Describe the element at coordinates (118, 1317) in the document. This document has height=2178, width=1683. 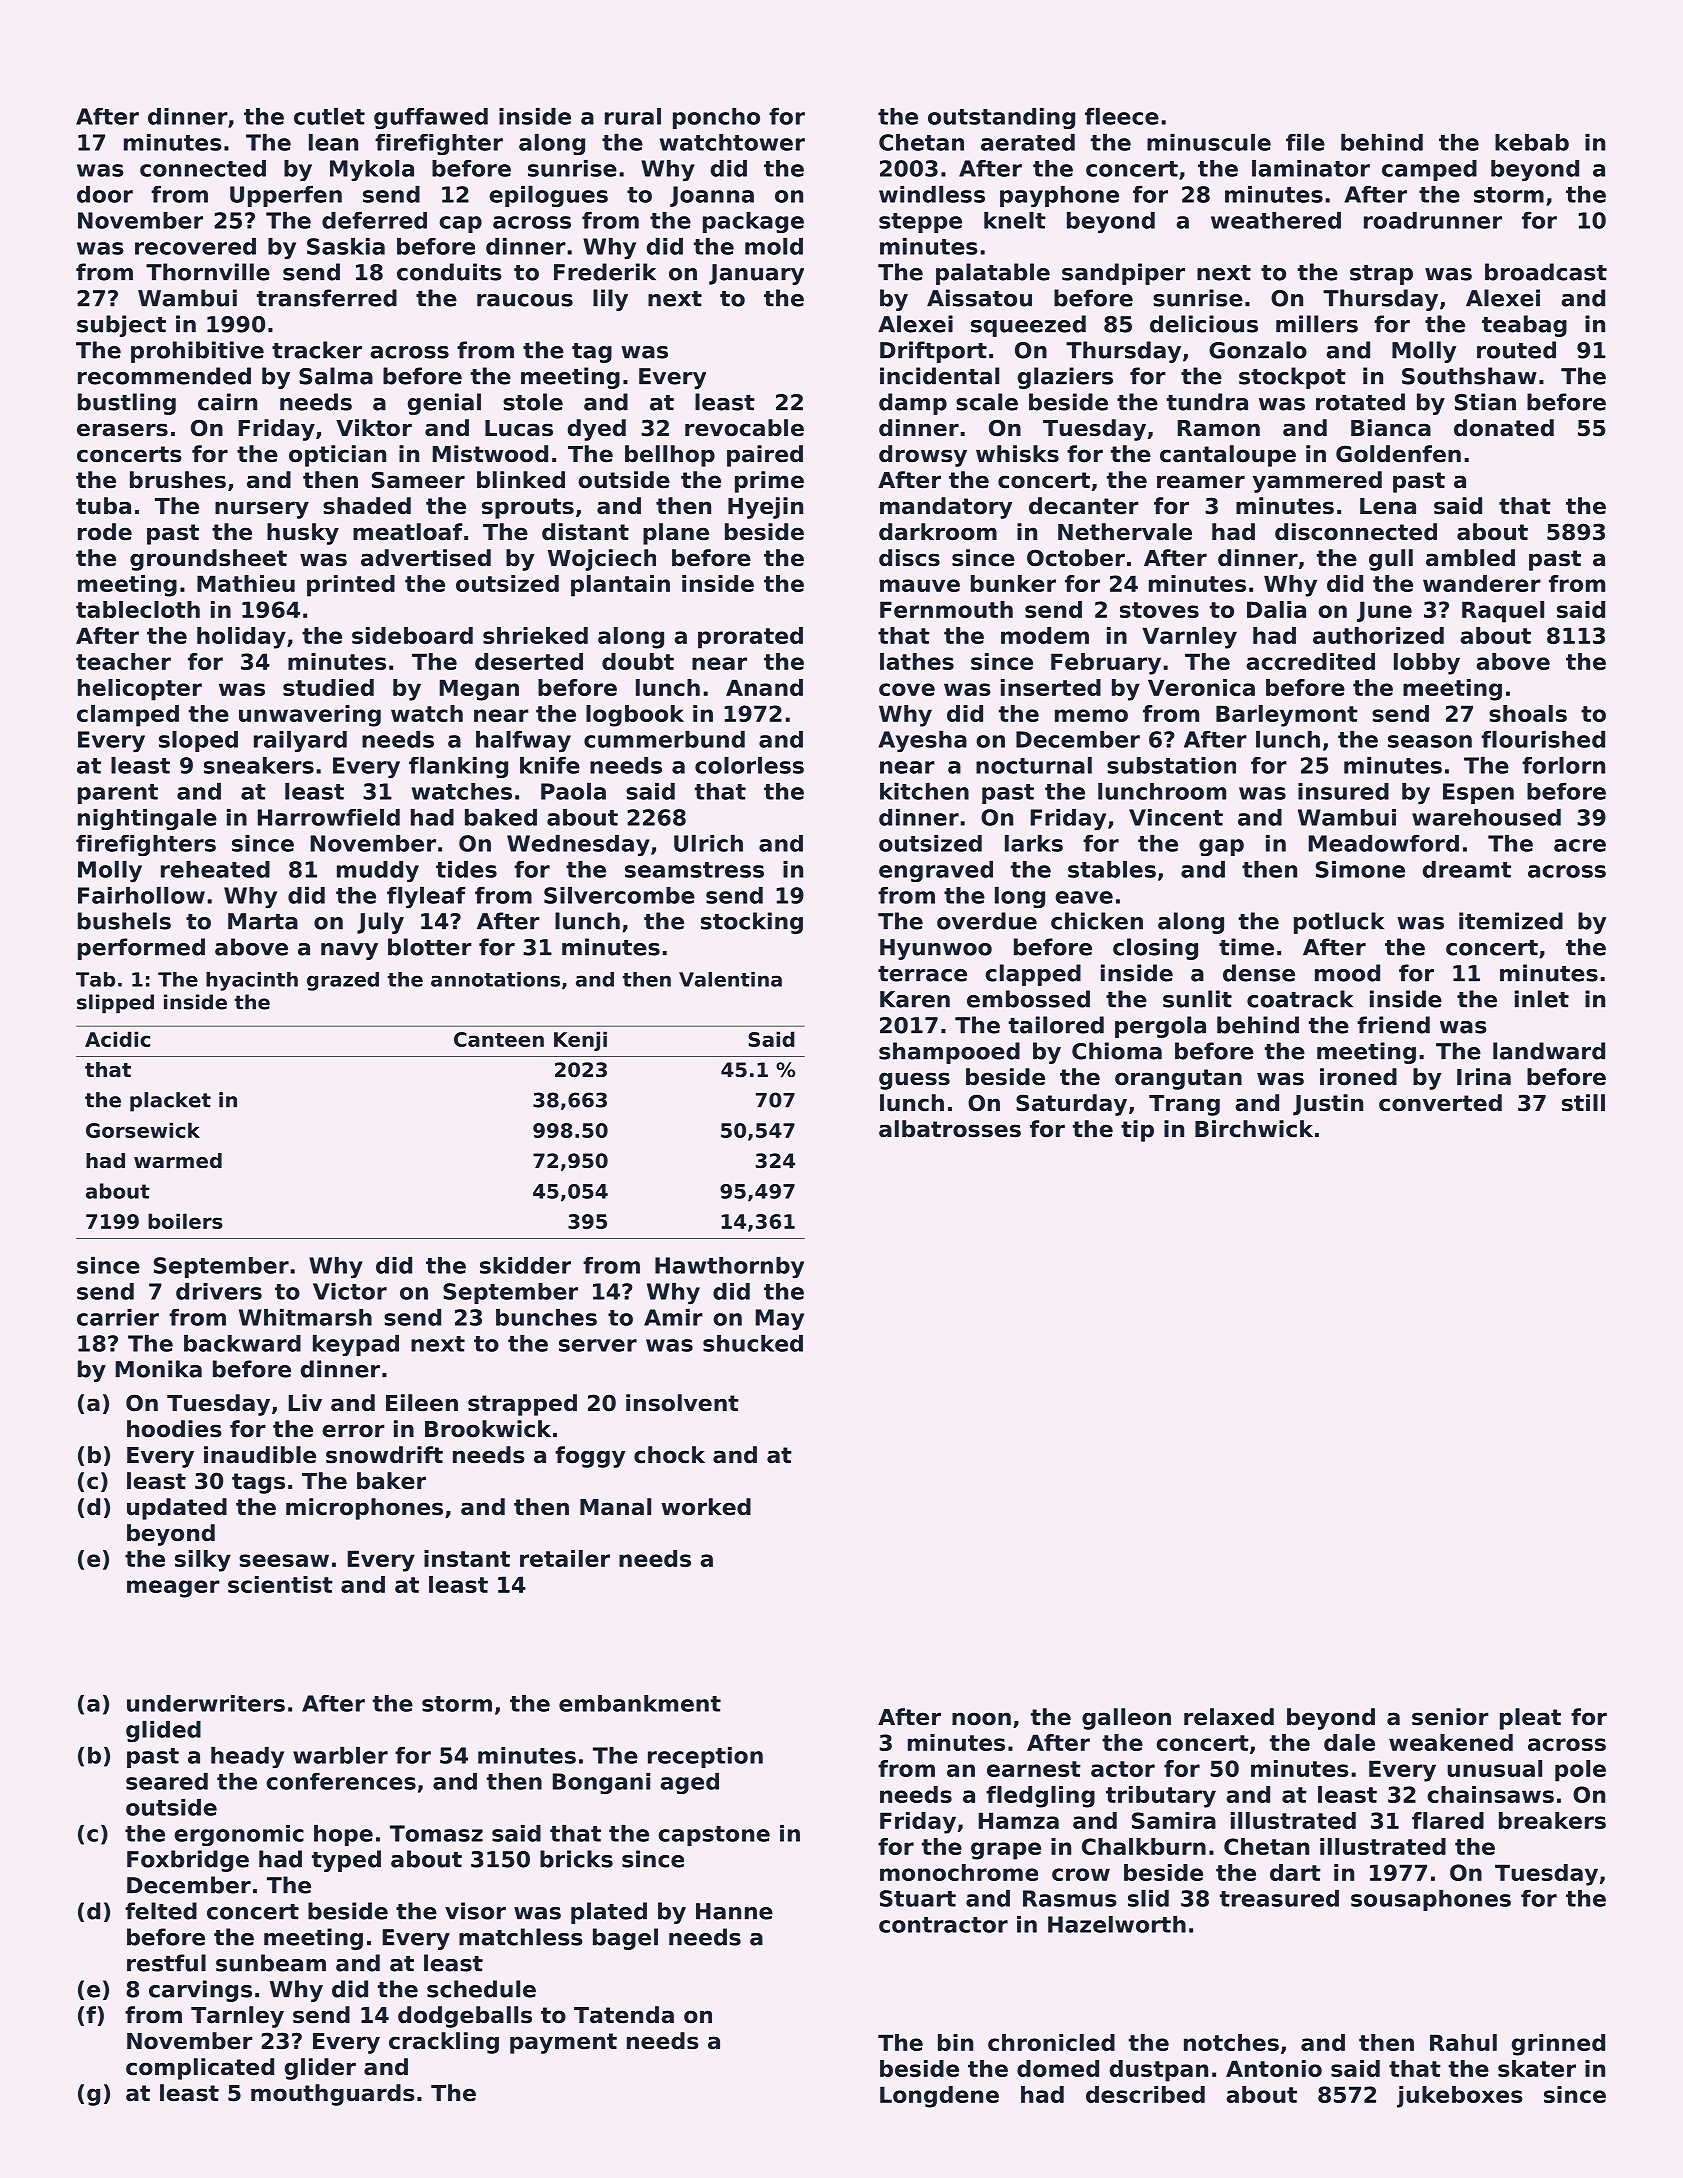
I see `carrier` at that location.
